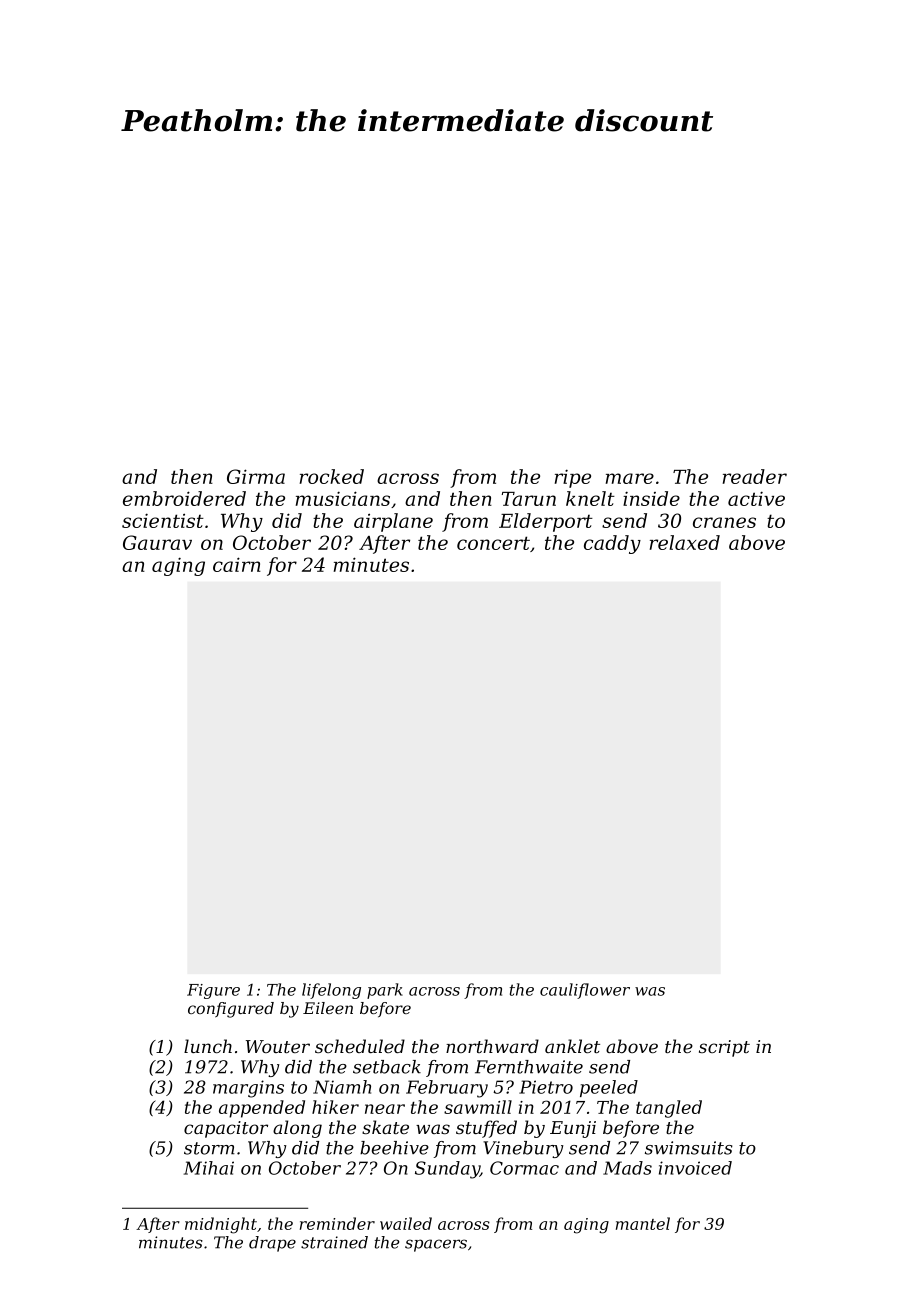 The height and width of the document is (1316, 908). What do you see at coordinates (393, 522) in the document?
I see `airplane` at bounding box center [393, 522].
